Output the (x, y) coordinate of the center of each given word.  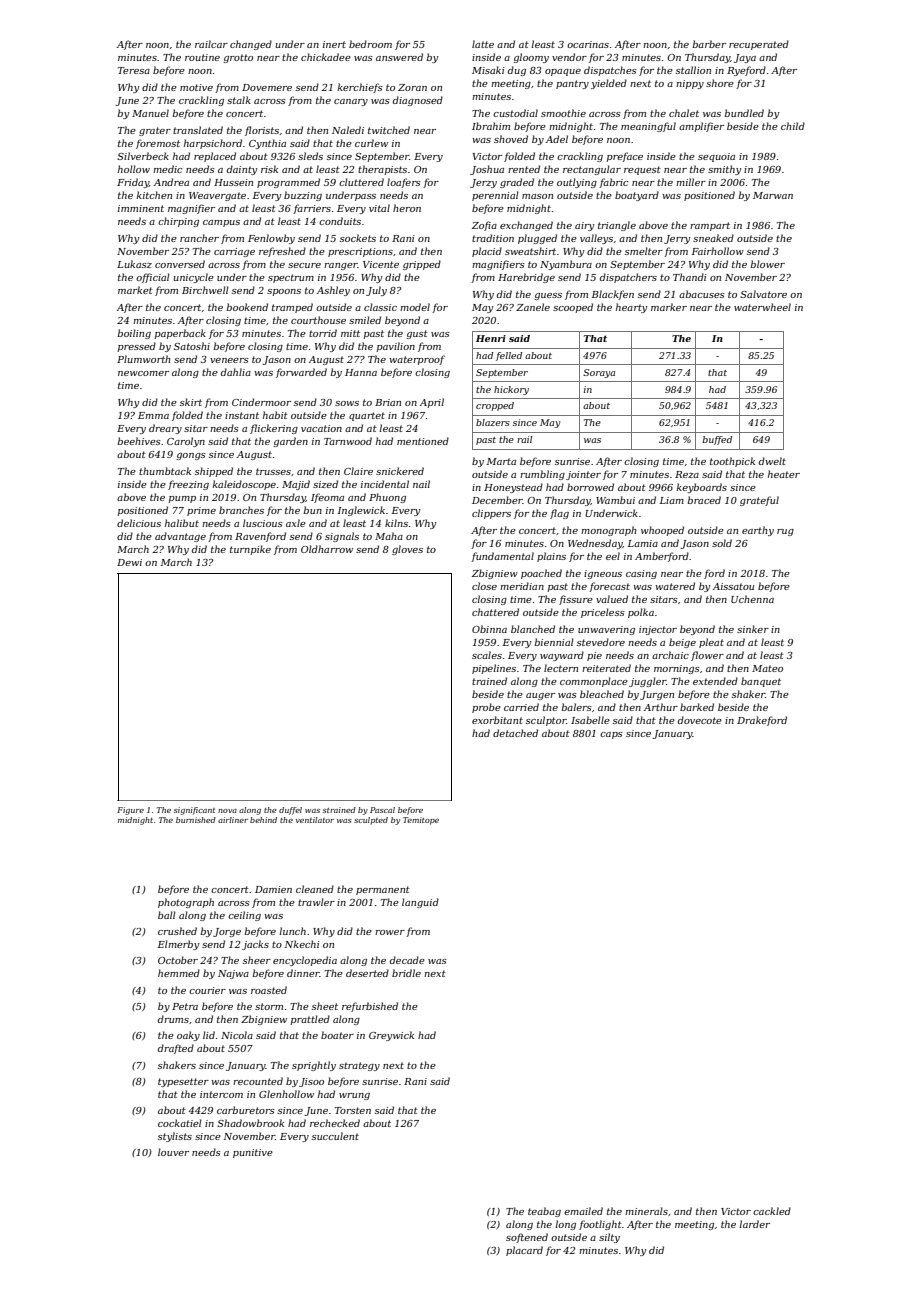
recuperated (759, 45)
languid (420, 903)
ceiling (244, 916)
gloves (407, 550)
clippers (491, 514)
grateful (759, 501)
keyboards (701, 488)
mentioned (423, 441)
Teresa (134, 70)
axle (296, 523)
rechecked (335, 1123)
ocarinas (588, 44)
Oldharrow (327, 549)
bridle (406, 973)
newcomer (143, 373)
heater (784, 474)
